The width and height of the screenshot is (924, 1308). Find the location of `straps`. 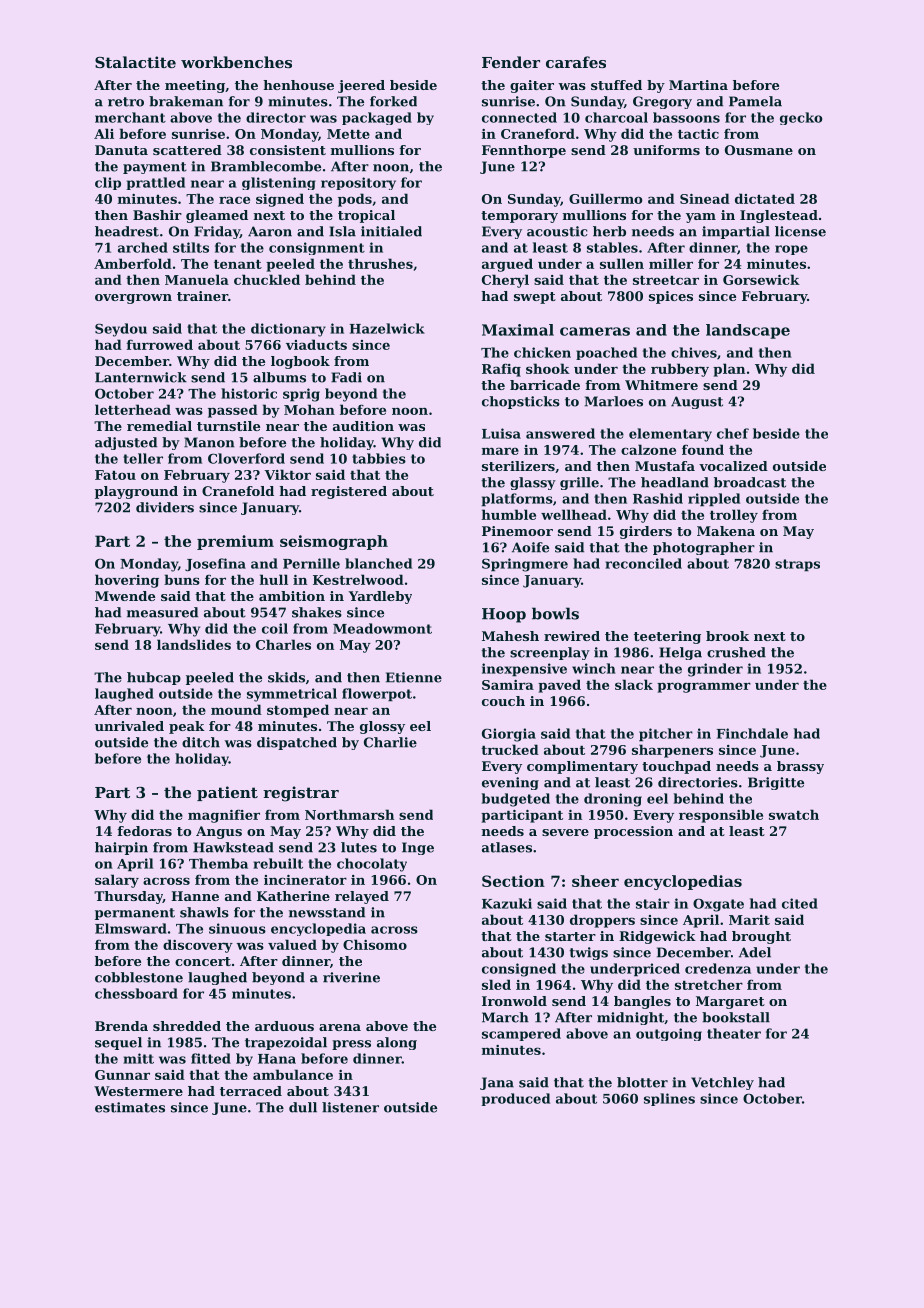

straps is located at coordinates (797, 565).
